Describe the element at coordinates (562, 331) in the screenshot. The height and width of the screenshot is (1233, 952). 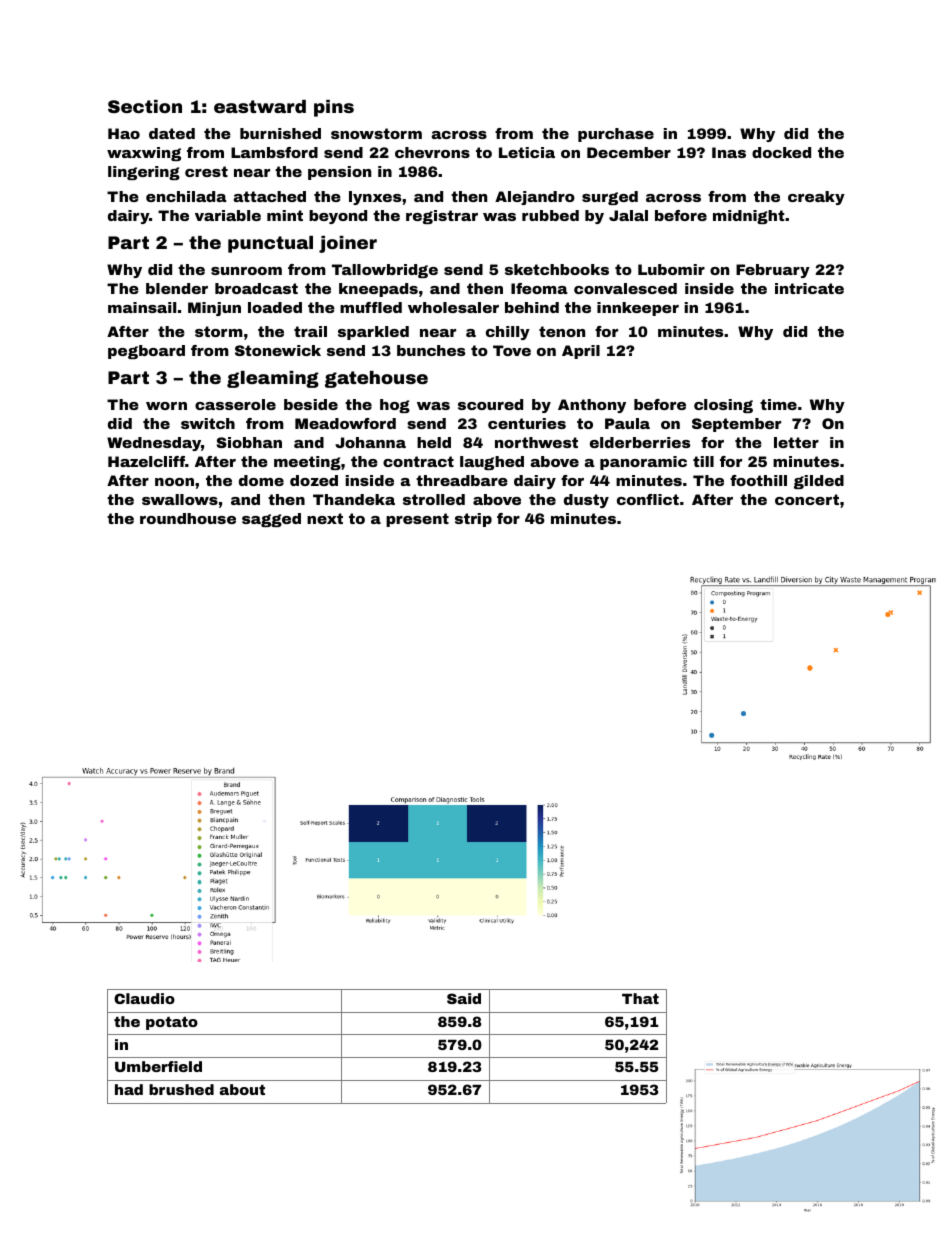
I see `tenon` at that location.
